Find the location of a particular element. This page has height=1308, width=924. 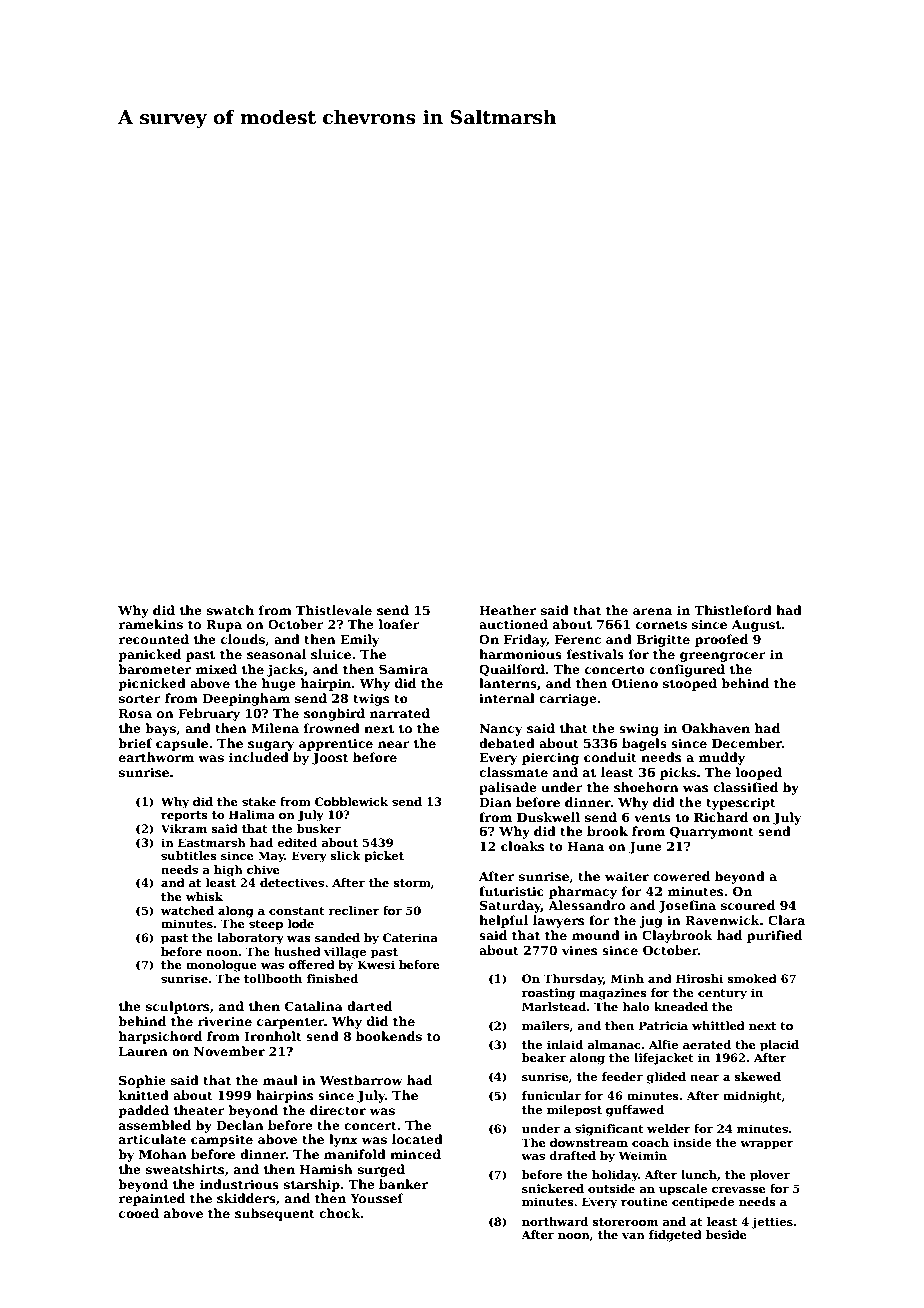

Emily is located at coordinates (359, 640).
